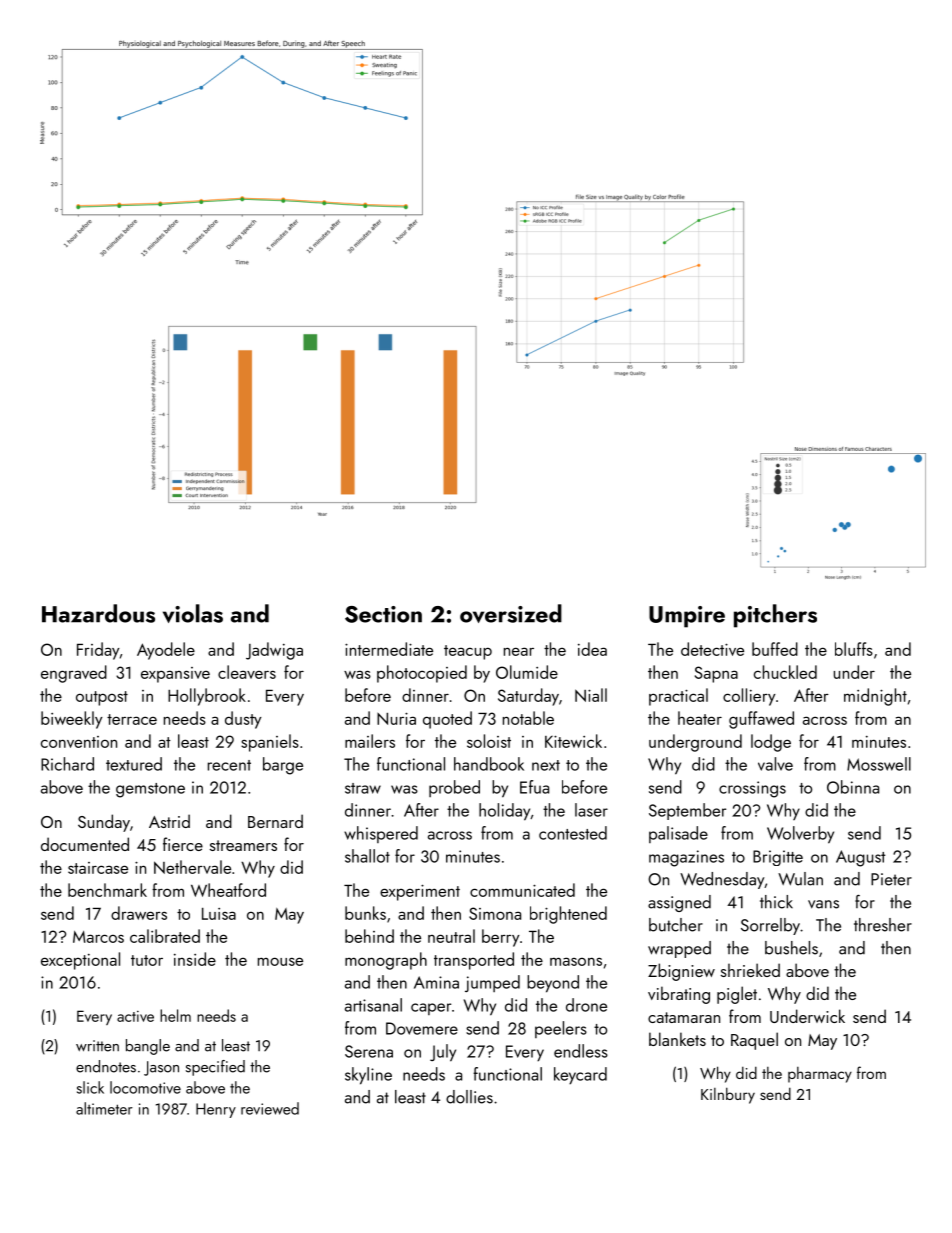  Describe the element at coordinates (216, 1110) in the screenshot. I see `Henry` at that location.
